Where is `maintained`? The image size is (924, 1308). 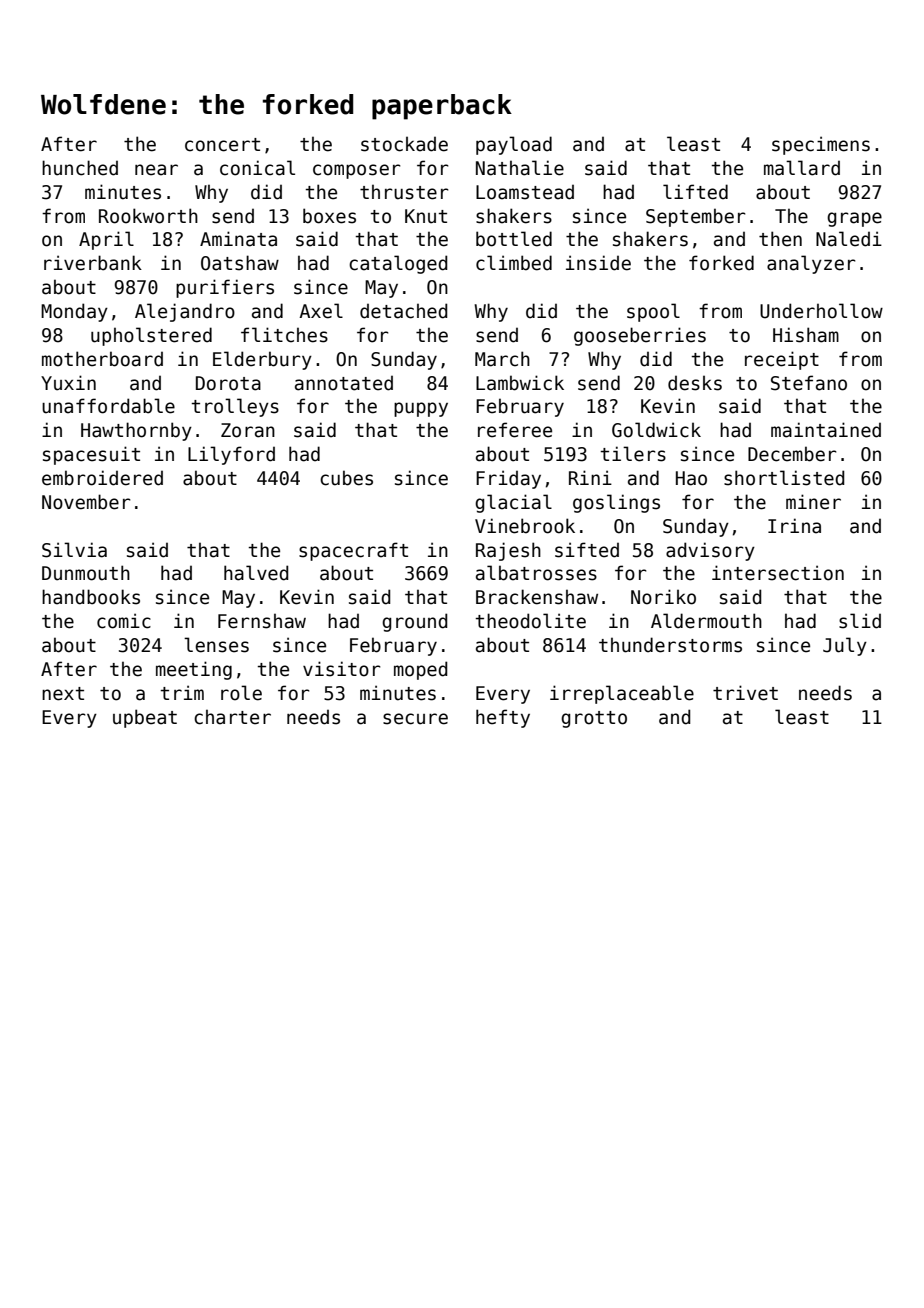 maintained is located at coordinates (826, 430).
